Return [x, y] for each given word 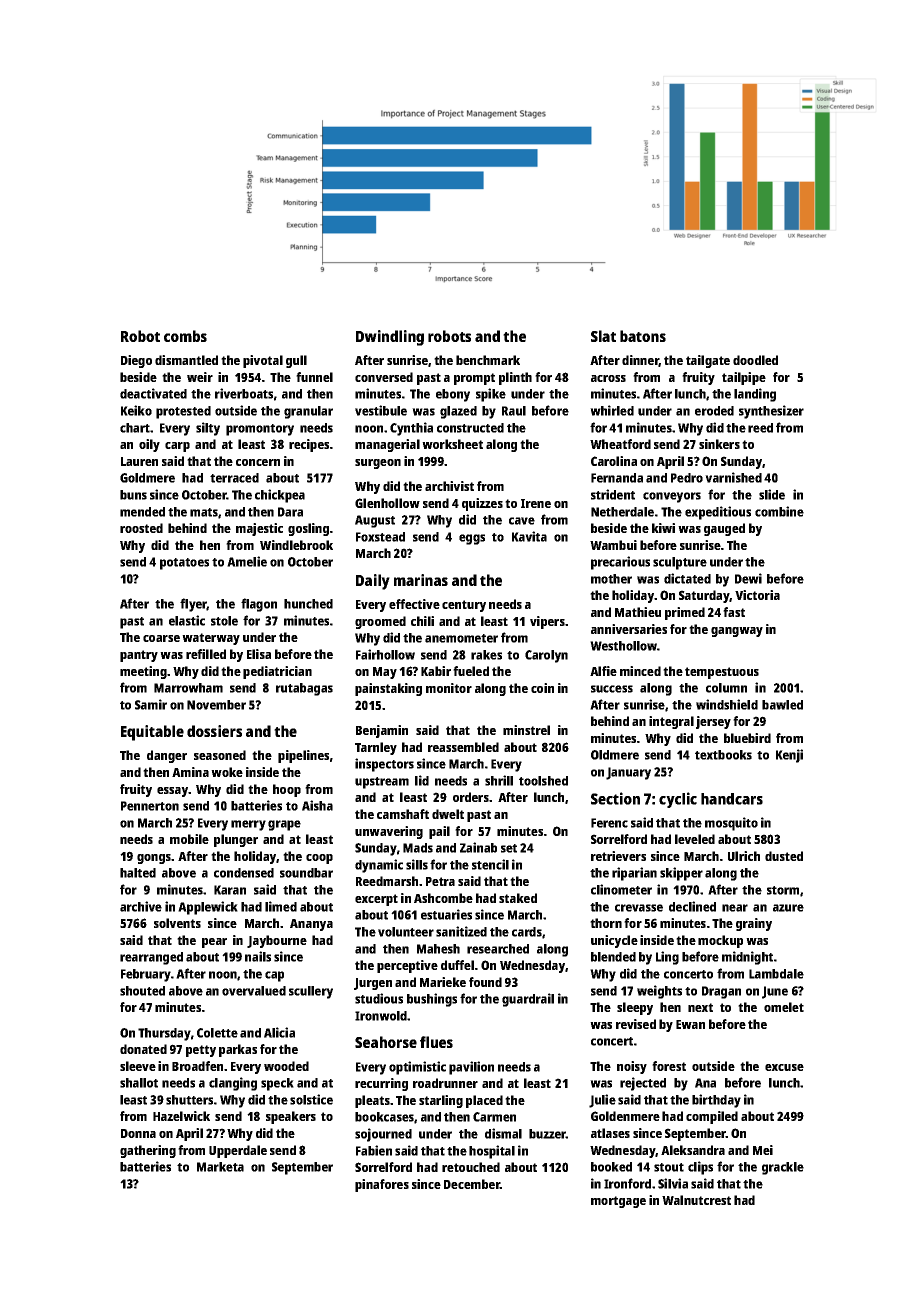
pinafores [382, 1185]
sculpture [680, 563]
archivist [449, 486]
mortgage [618, 1202]
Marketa [220, 1167]
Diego [136, 361]
